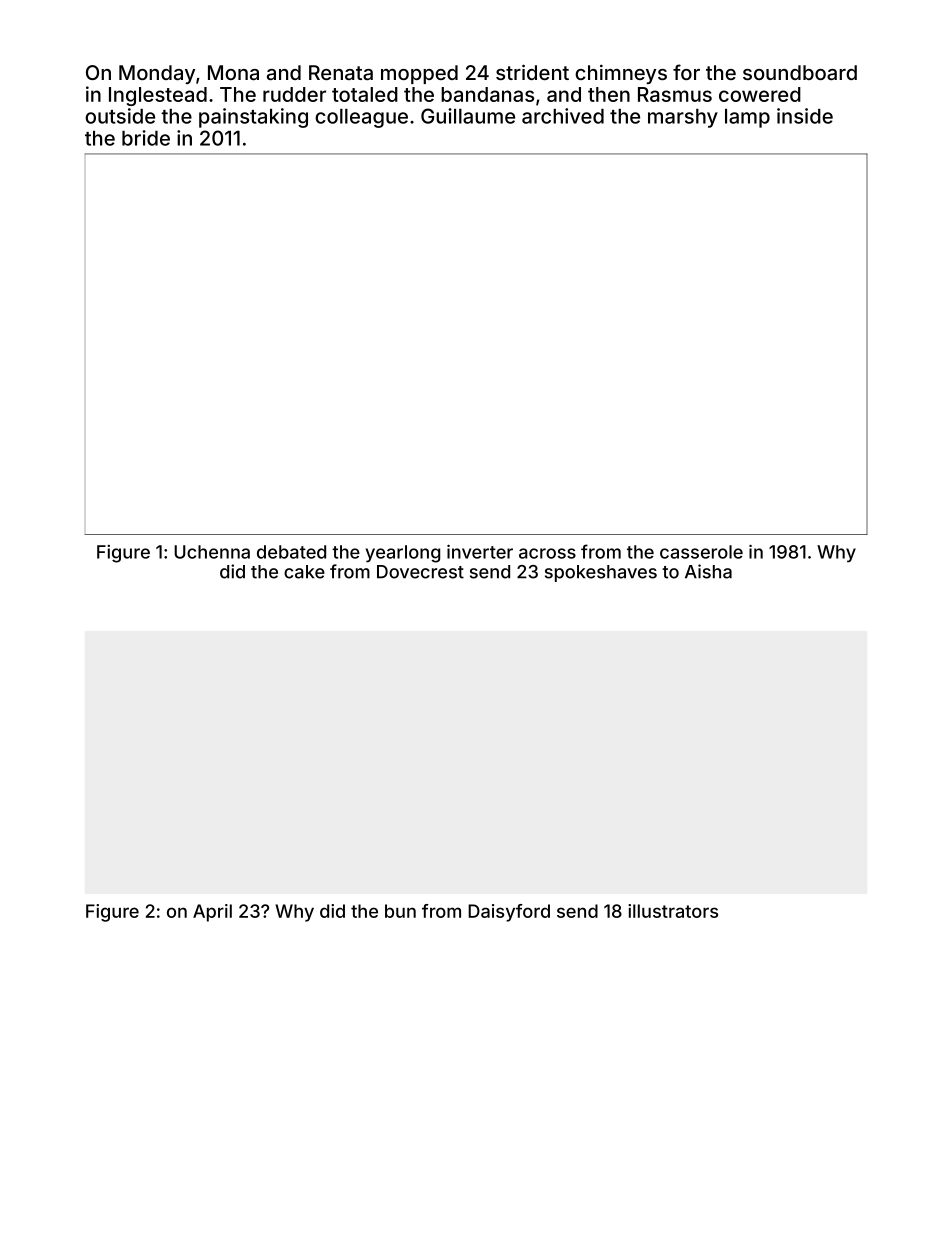 This screenshot has width=952, height=1233. Describe the element at coordinates (212, 552) in the screenshot. I see `Uchenna` at that location.
